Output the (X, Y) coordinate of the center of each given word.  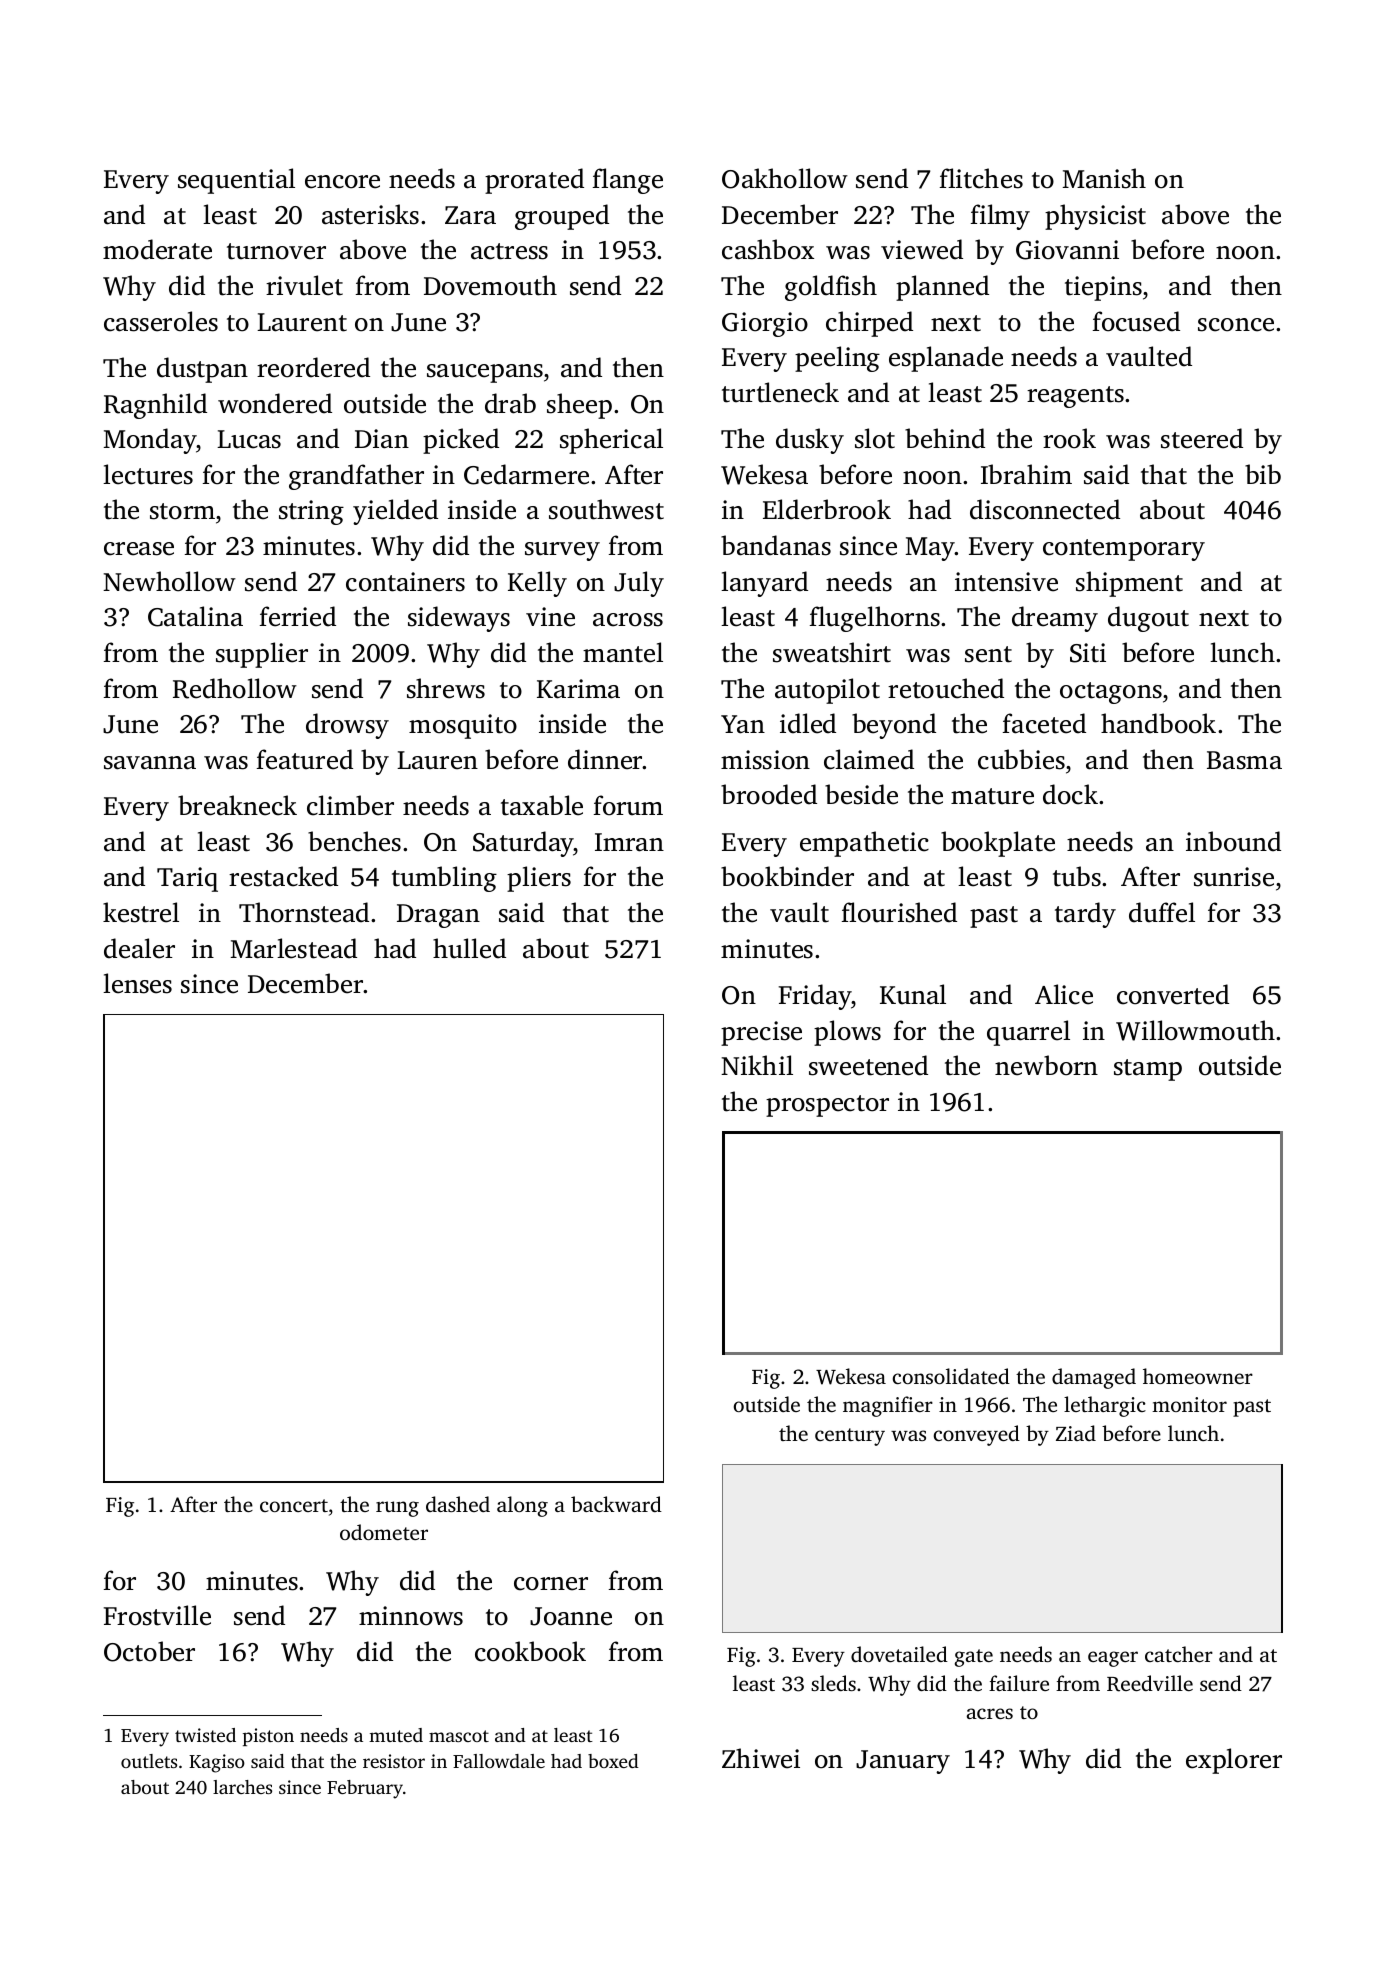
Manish (1104, 178)
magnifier (888, 1406)
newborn (1046, 1065)
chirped (869, 324)
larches (242, 1787)
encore (342, 182)
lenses (137, 983)
